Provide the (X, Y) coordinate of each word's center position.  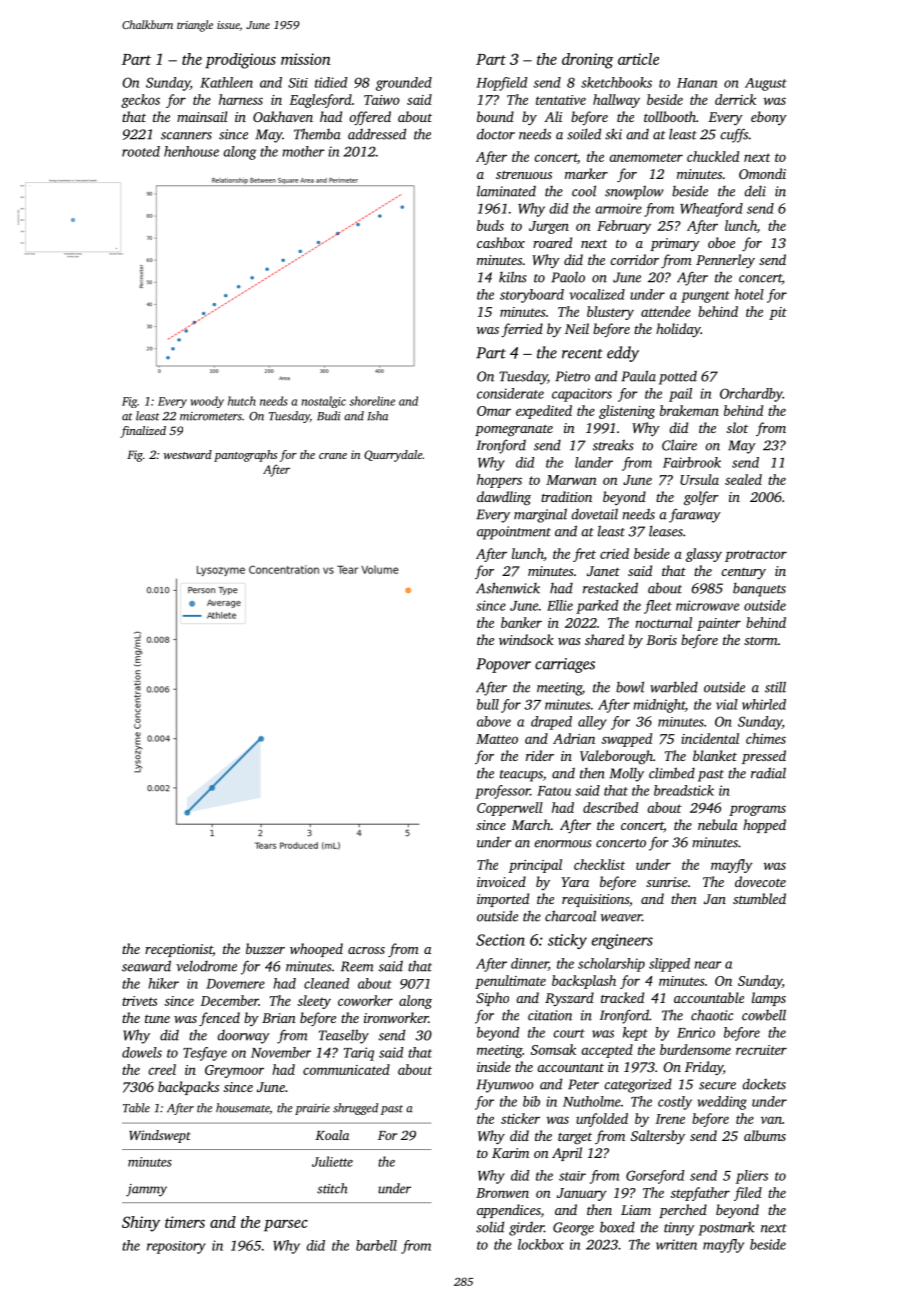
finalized (143, 432)
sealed (743, 479)
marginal (540, 515)
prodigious (240, 61)
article (638, 59)
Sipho (492, 999)
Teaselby (344, 1036)
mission (306, 59)
